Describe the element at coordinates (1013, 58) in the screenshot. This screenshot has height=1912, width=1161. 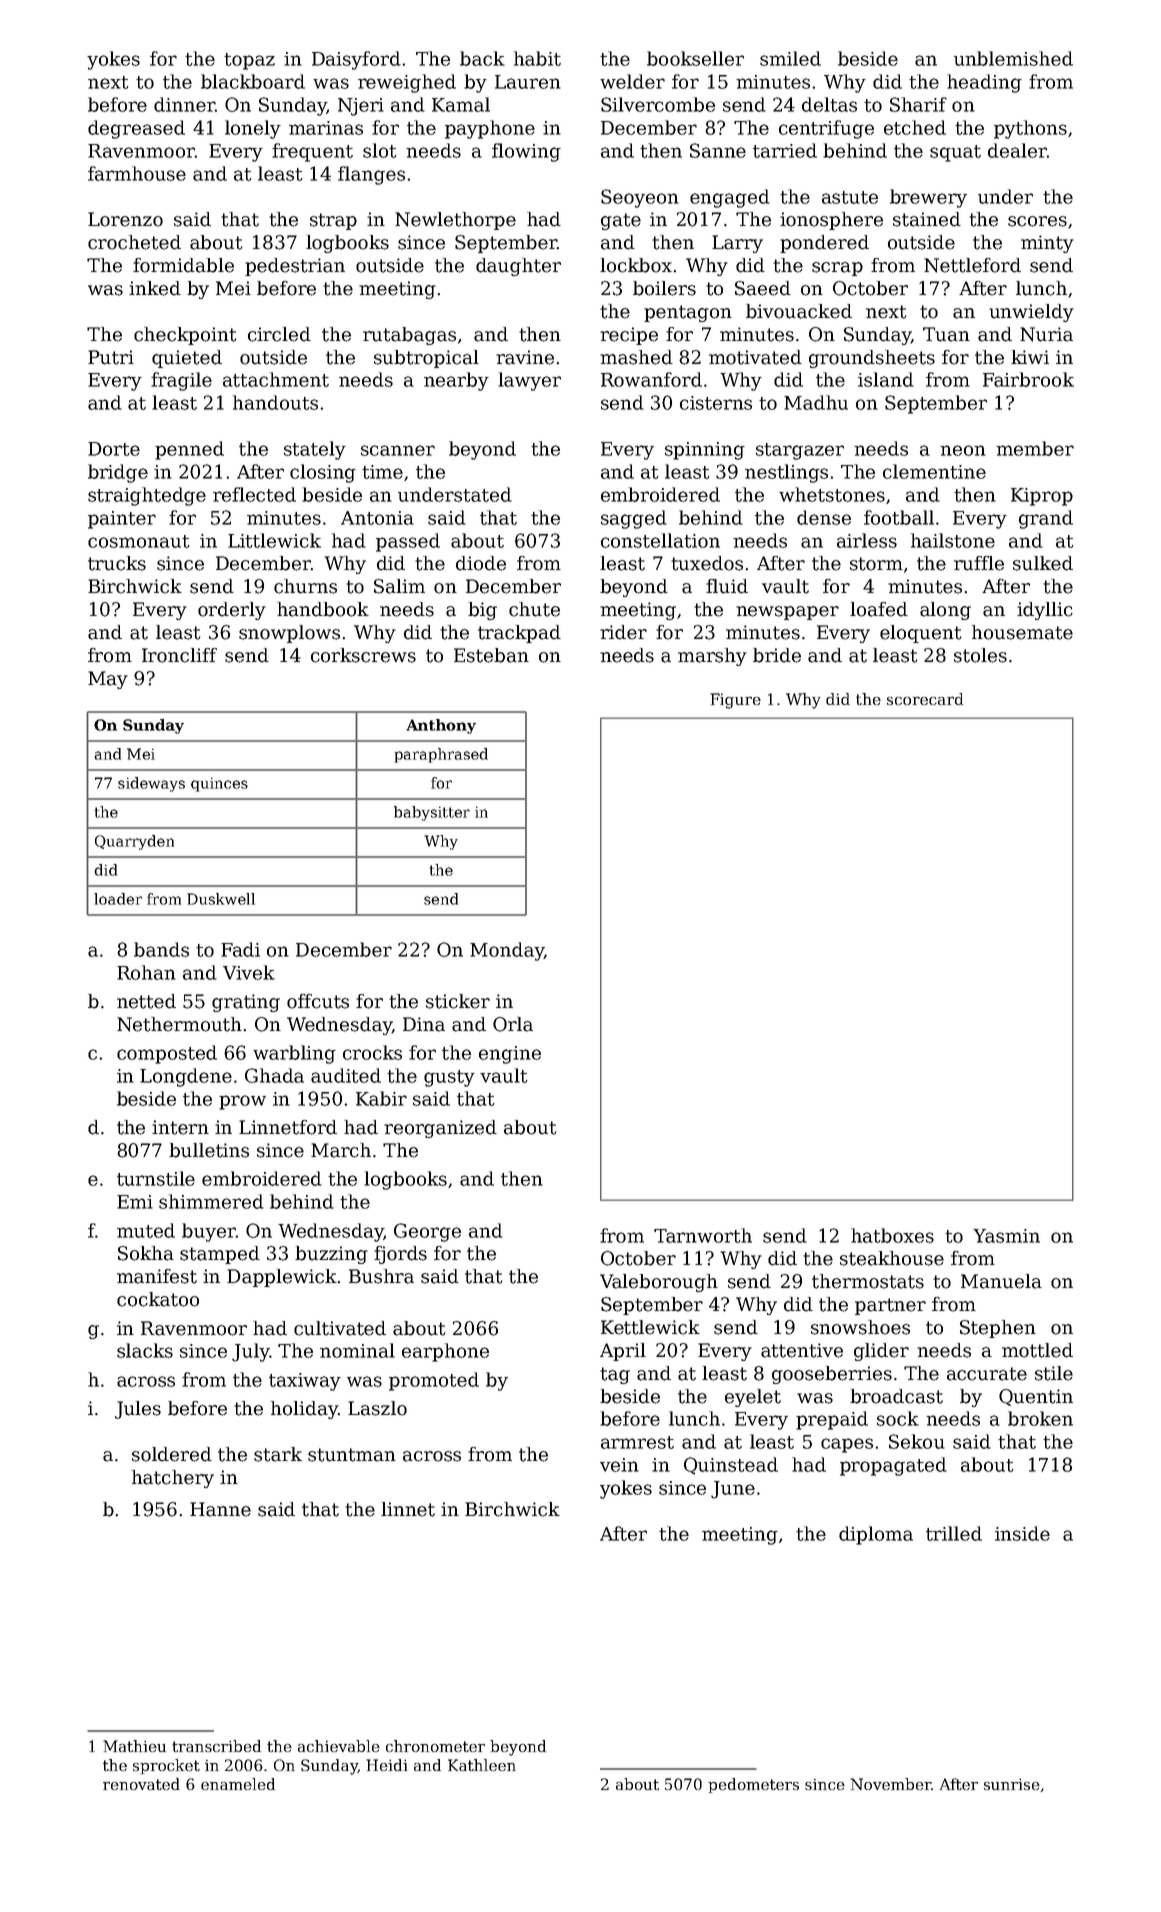
I see `unblemished` at that location.
